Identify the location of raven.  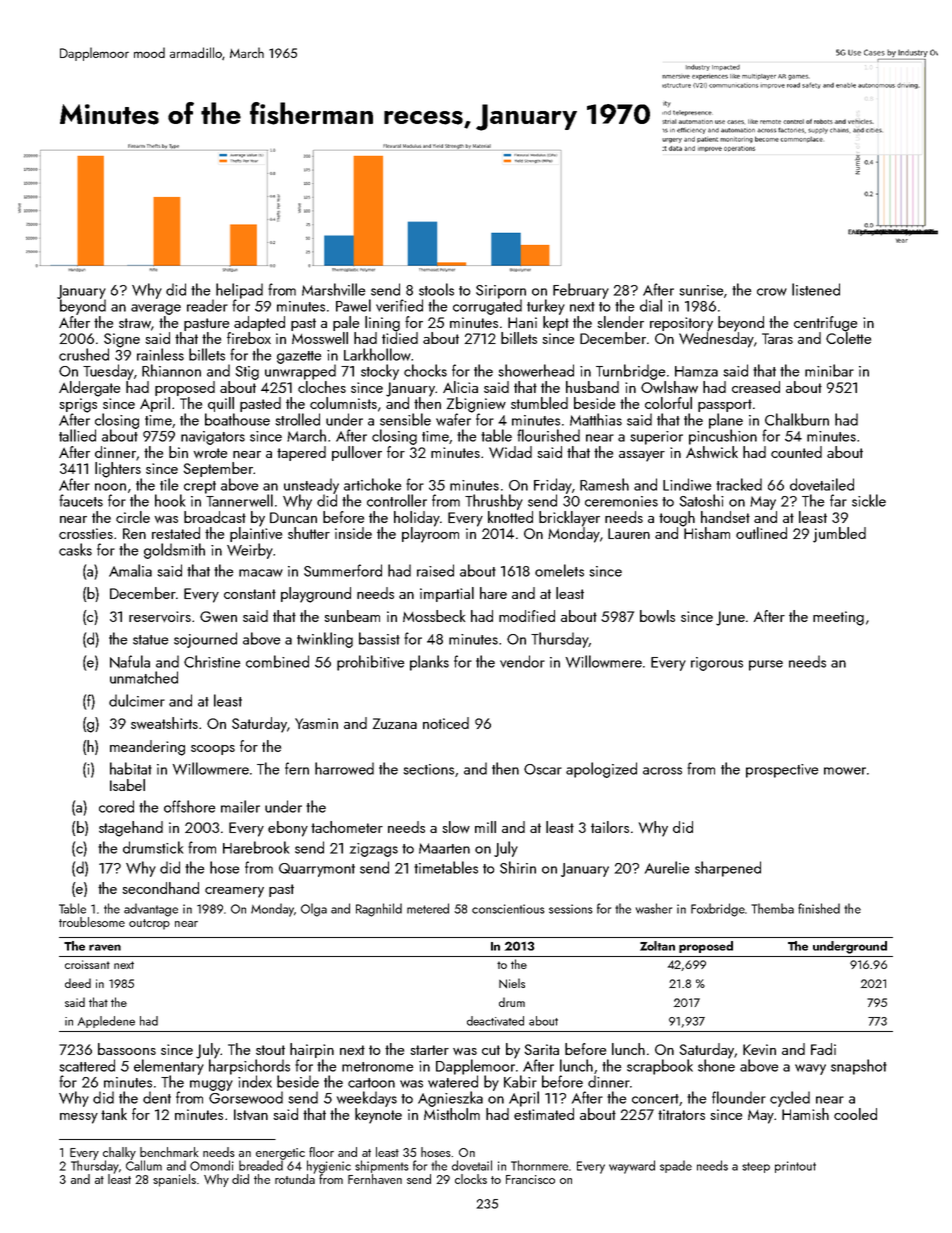
(105, 947).
